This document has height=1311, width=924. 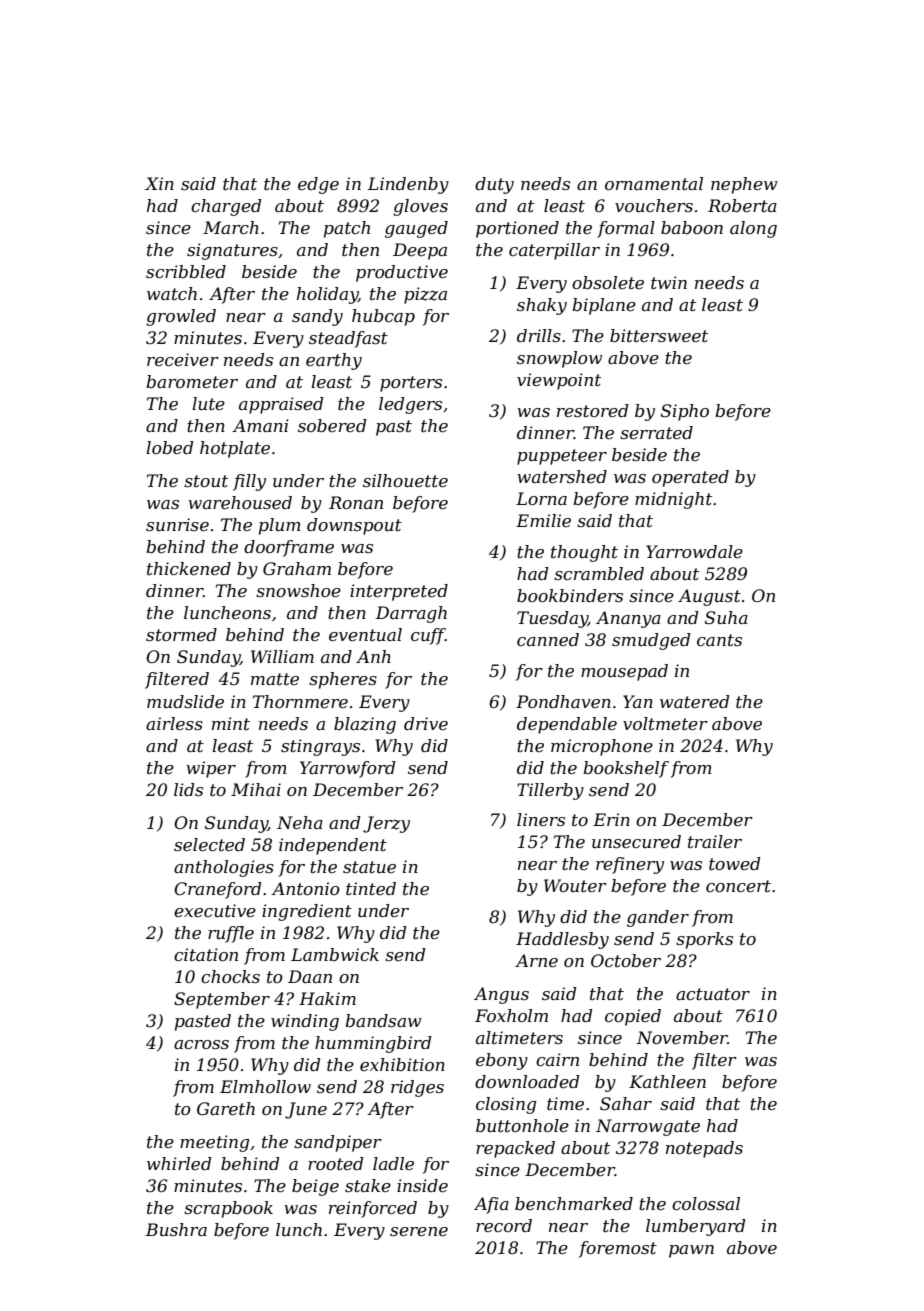 What do you see at coordinates (231, 227) in the document?
I see `March` at bounding box center [231, 227].
